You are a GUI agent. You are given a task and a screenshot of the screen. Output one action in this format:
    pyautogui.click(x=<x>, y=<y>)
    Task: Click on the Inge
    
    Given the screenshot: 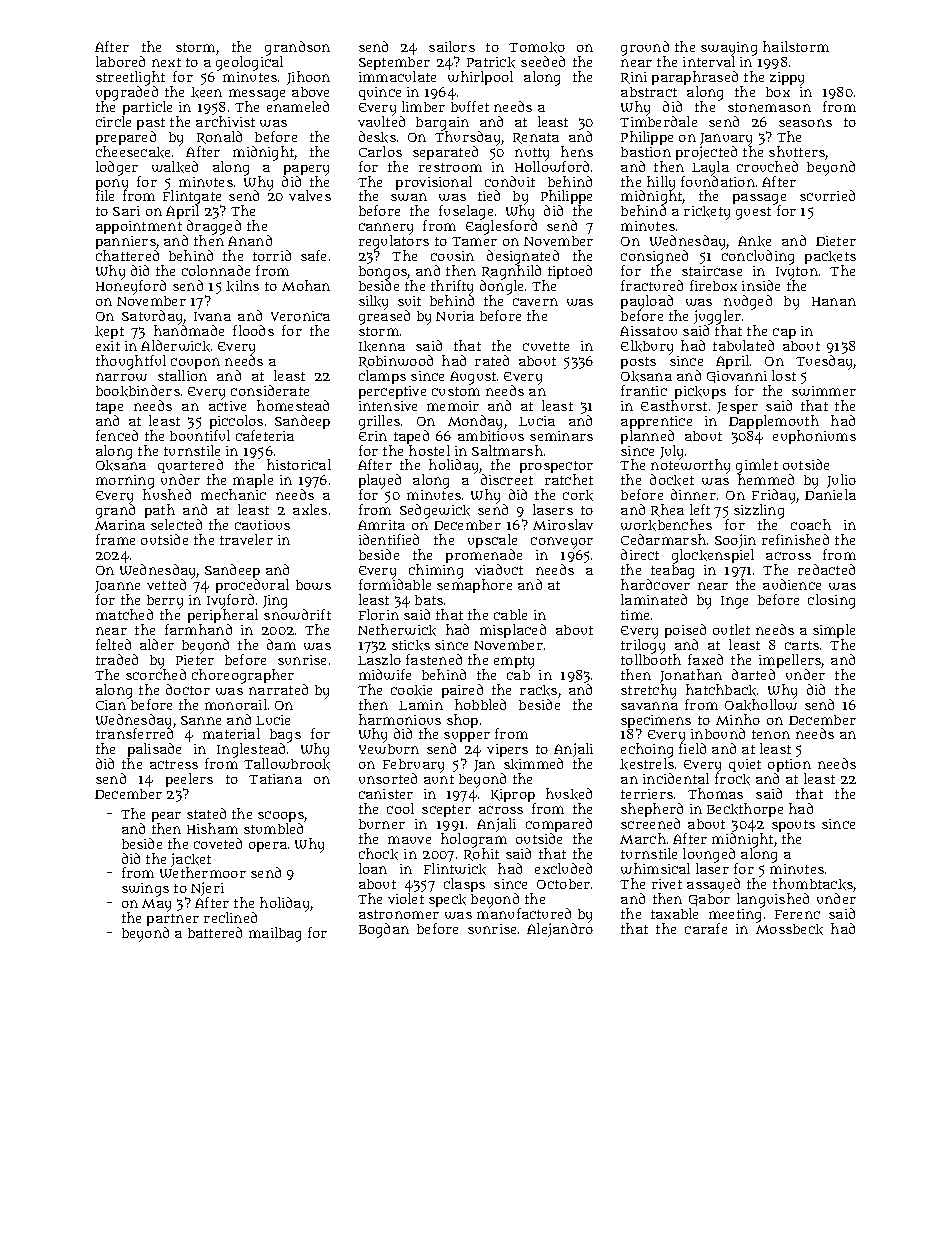 What is the action you would take?
    pyautogui.click(x=734, y=602)
